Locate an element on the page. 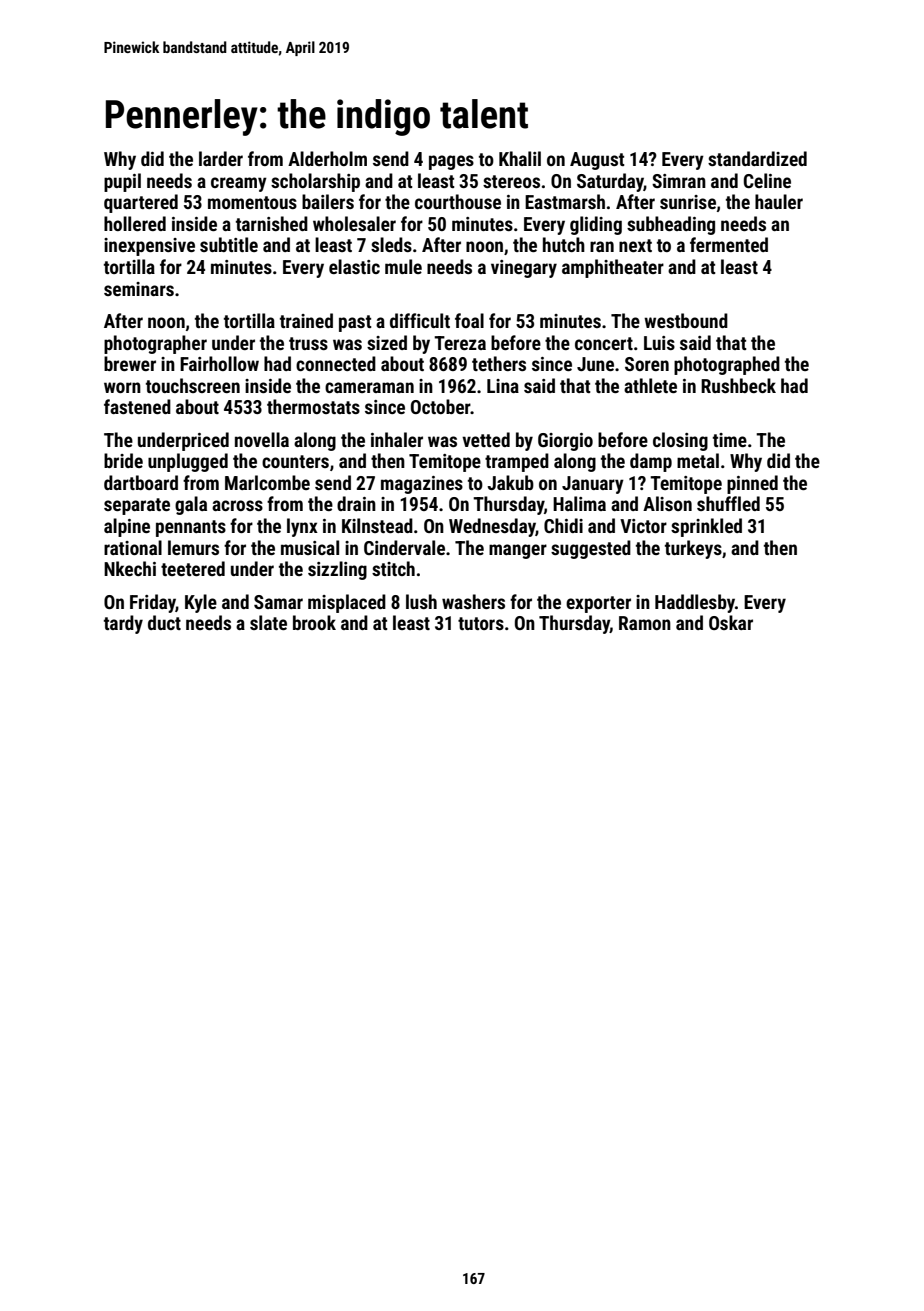 Image resolution: width=924 pixels, height=1311 pixels. larder is located at coordinates (221, 158).
